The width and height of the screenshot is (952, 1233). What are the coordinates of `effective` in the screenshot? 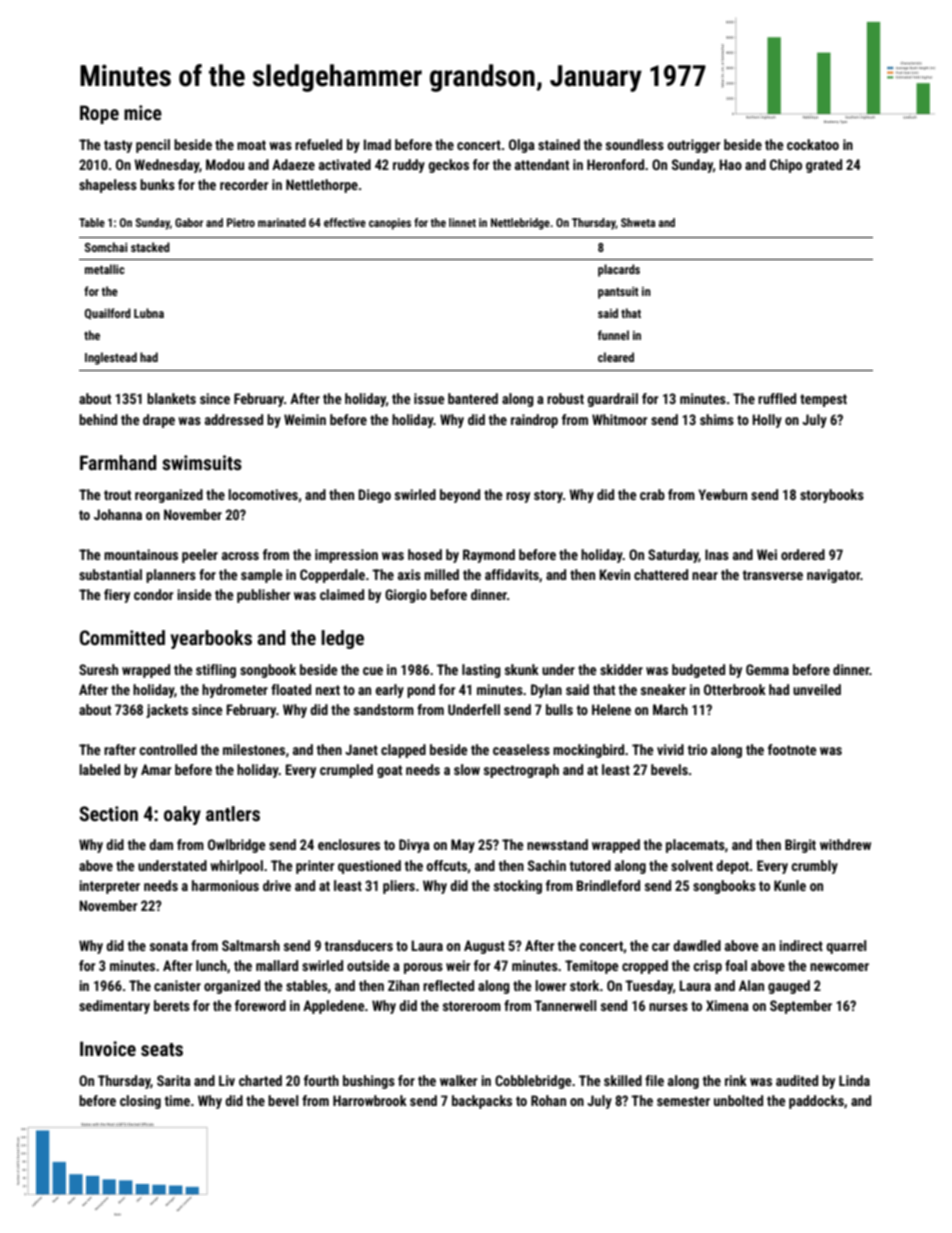 It's located at (345, 222).
